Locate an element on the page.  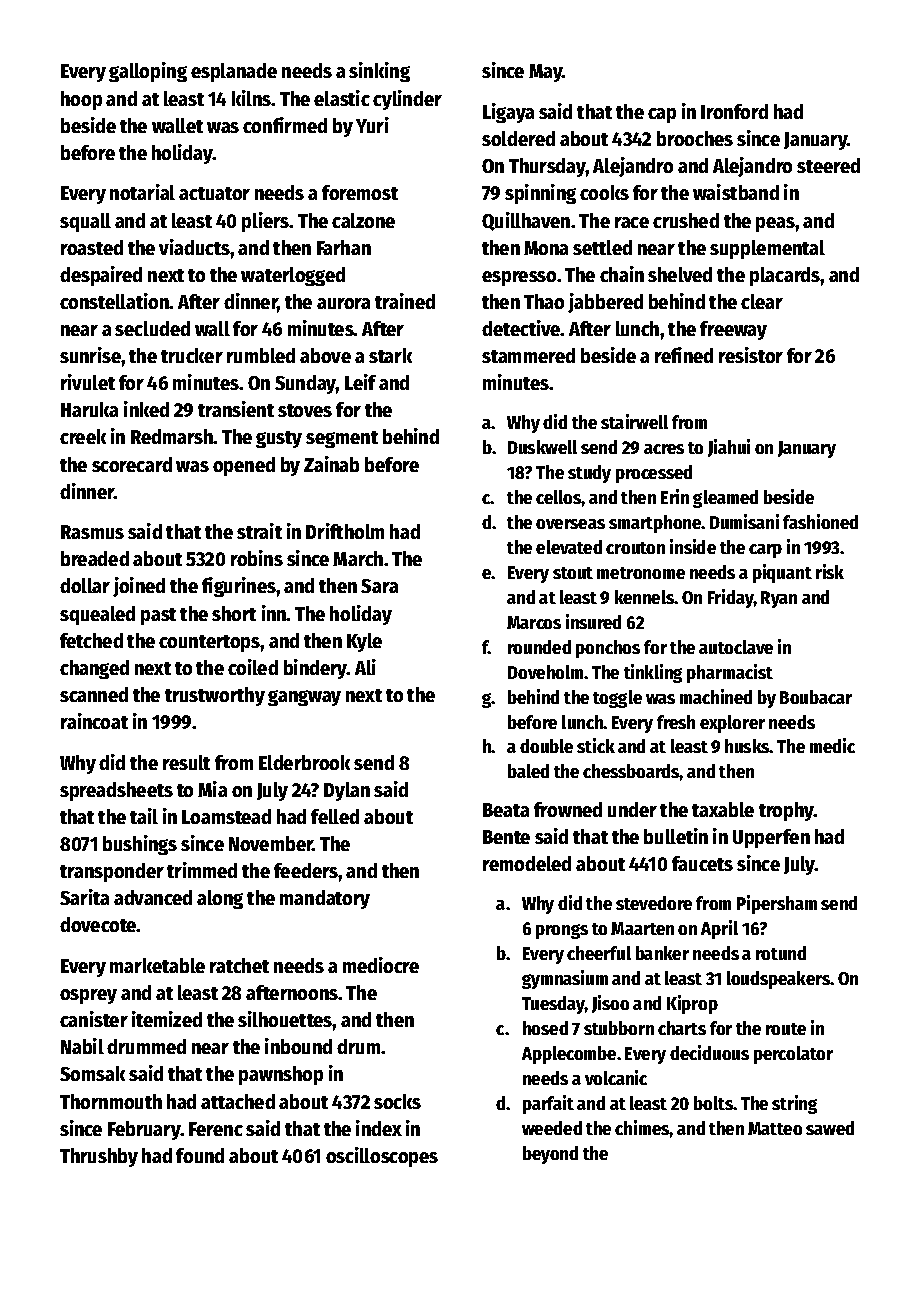
hosed is located at coordinates (545, 1028).
